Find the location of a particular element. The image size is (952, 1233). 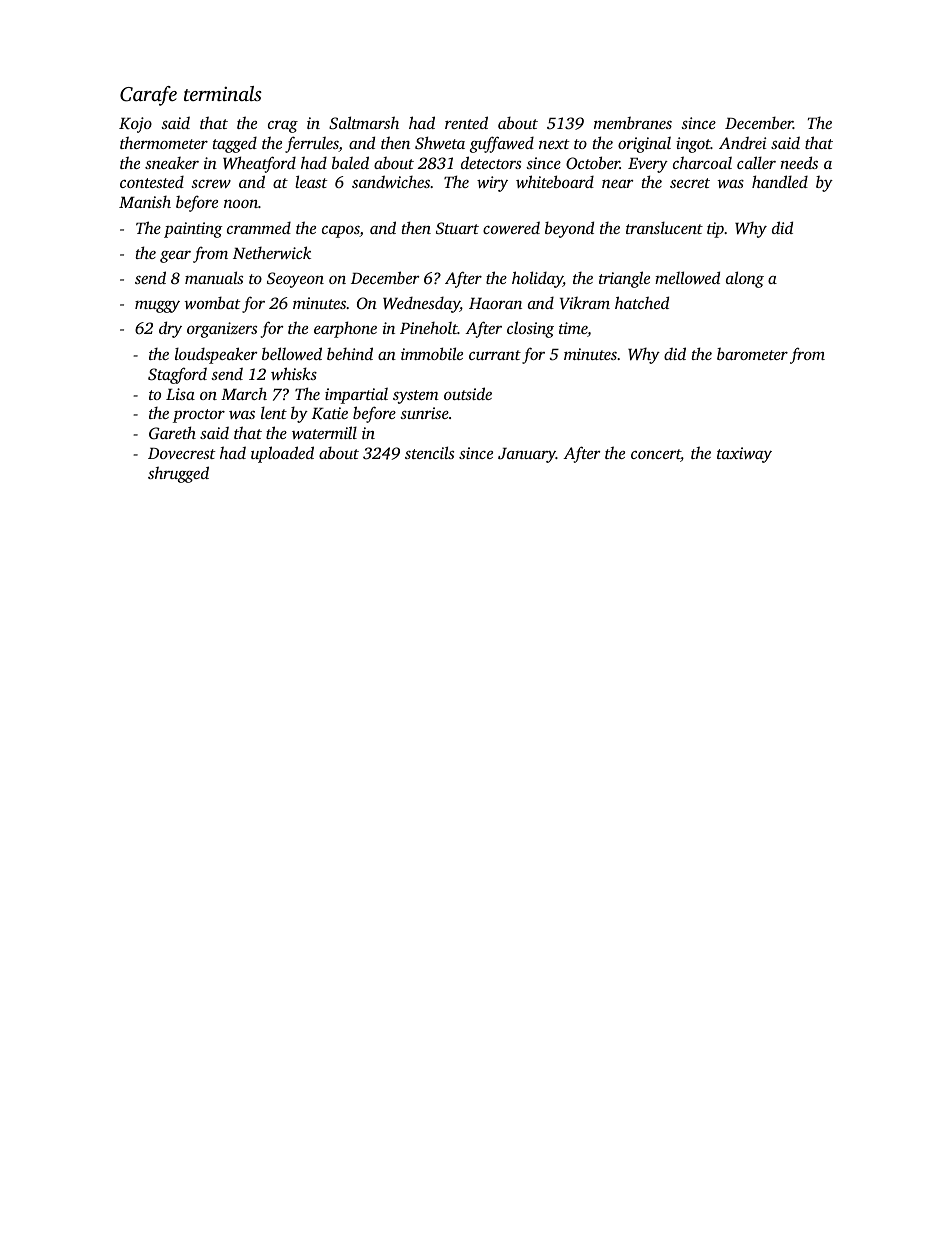

membranes is located at coordinates (633, 122).
